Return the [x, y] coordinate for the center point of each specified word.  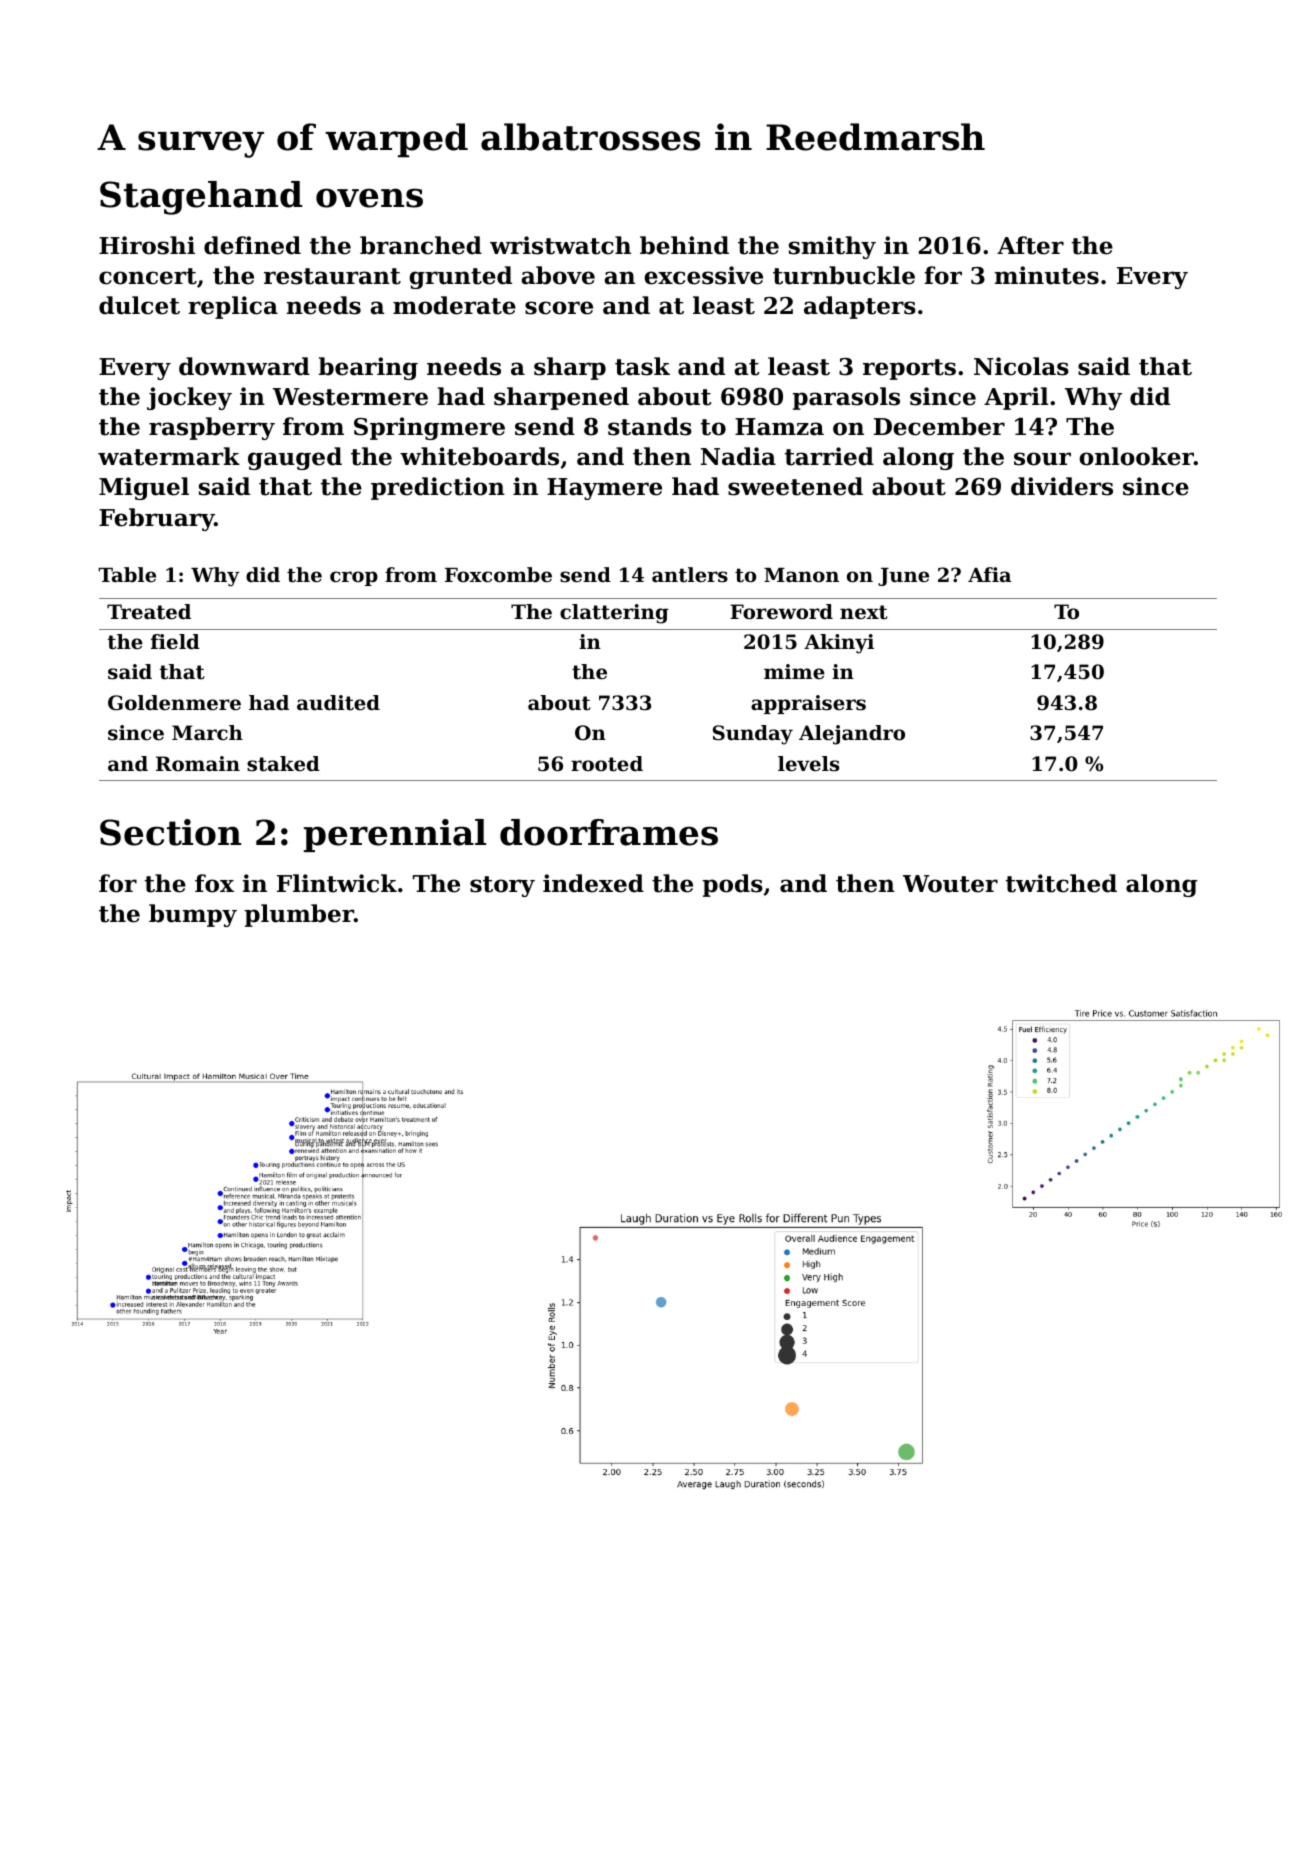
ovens [369, 198]
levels [808, 764]
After [1030, 245]
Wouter [950, 884]
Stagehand [201, 198]
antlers [690, 575]
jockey [189, 398]
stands [650, 426]
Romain [198, 764]
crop [354, 578]
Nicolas [1021, 366]
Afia [989, 574]
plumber [299, 915]
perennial [395, 835]
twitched [1061, 883]
